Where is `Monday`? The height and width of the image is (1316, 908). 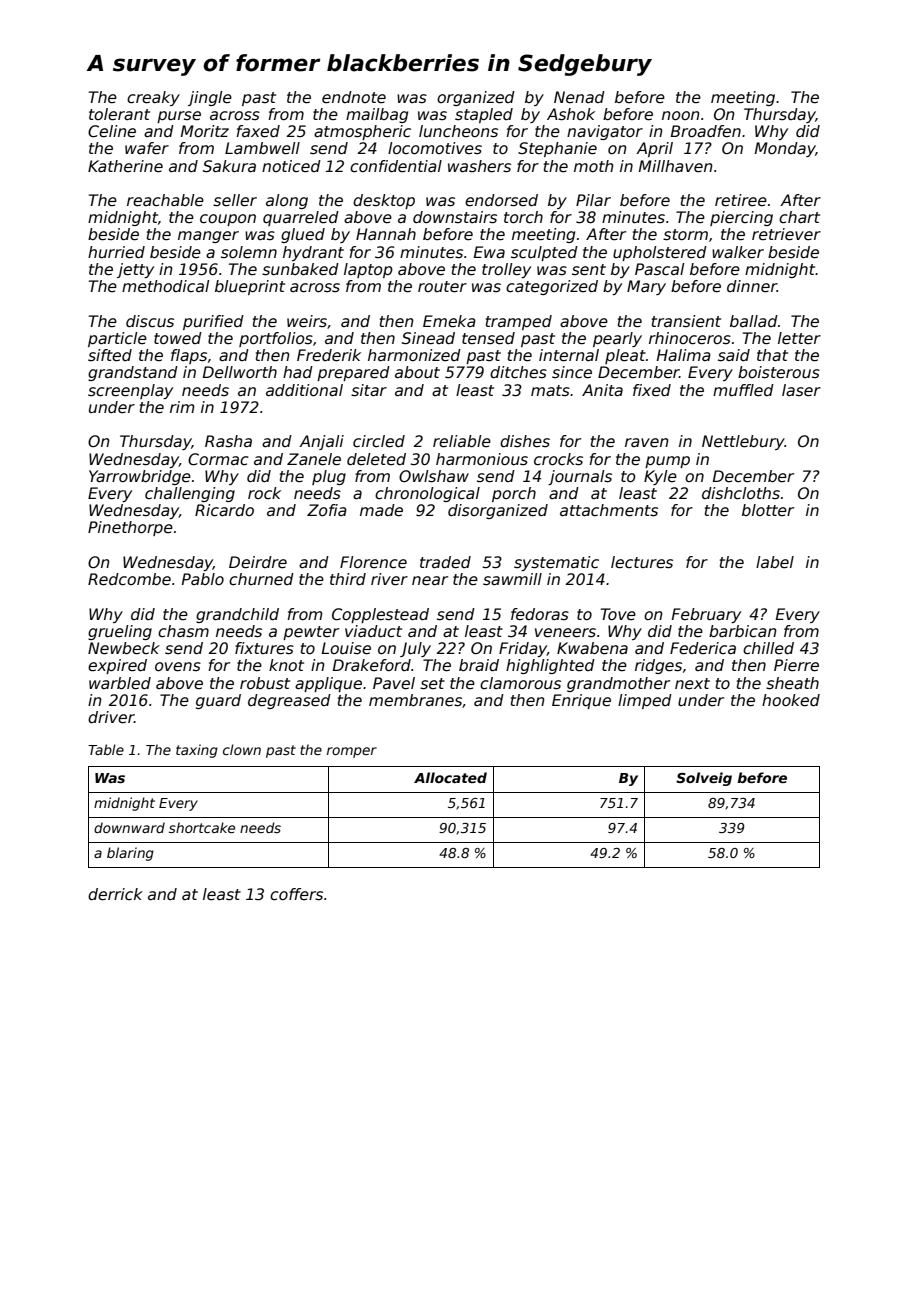 Monday is located at coordinates (785, 149).
